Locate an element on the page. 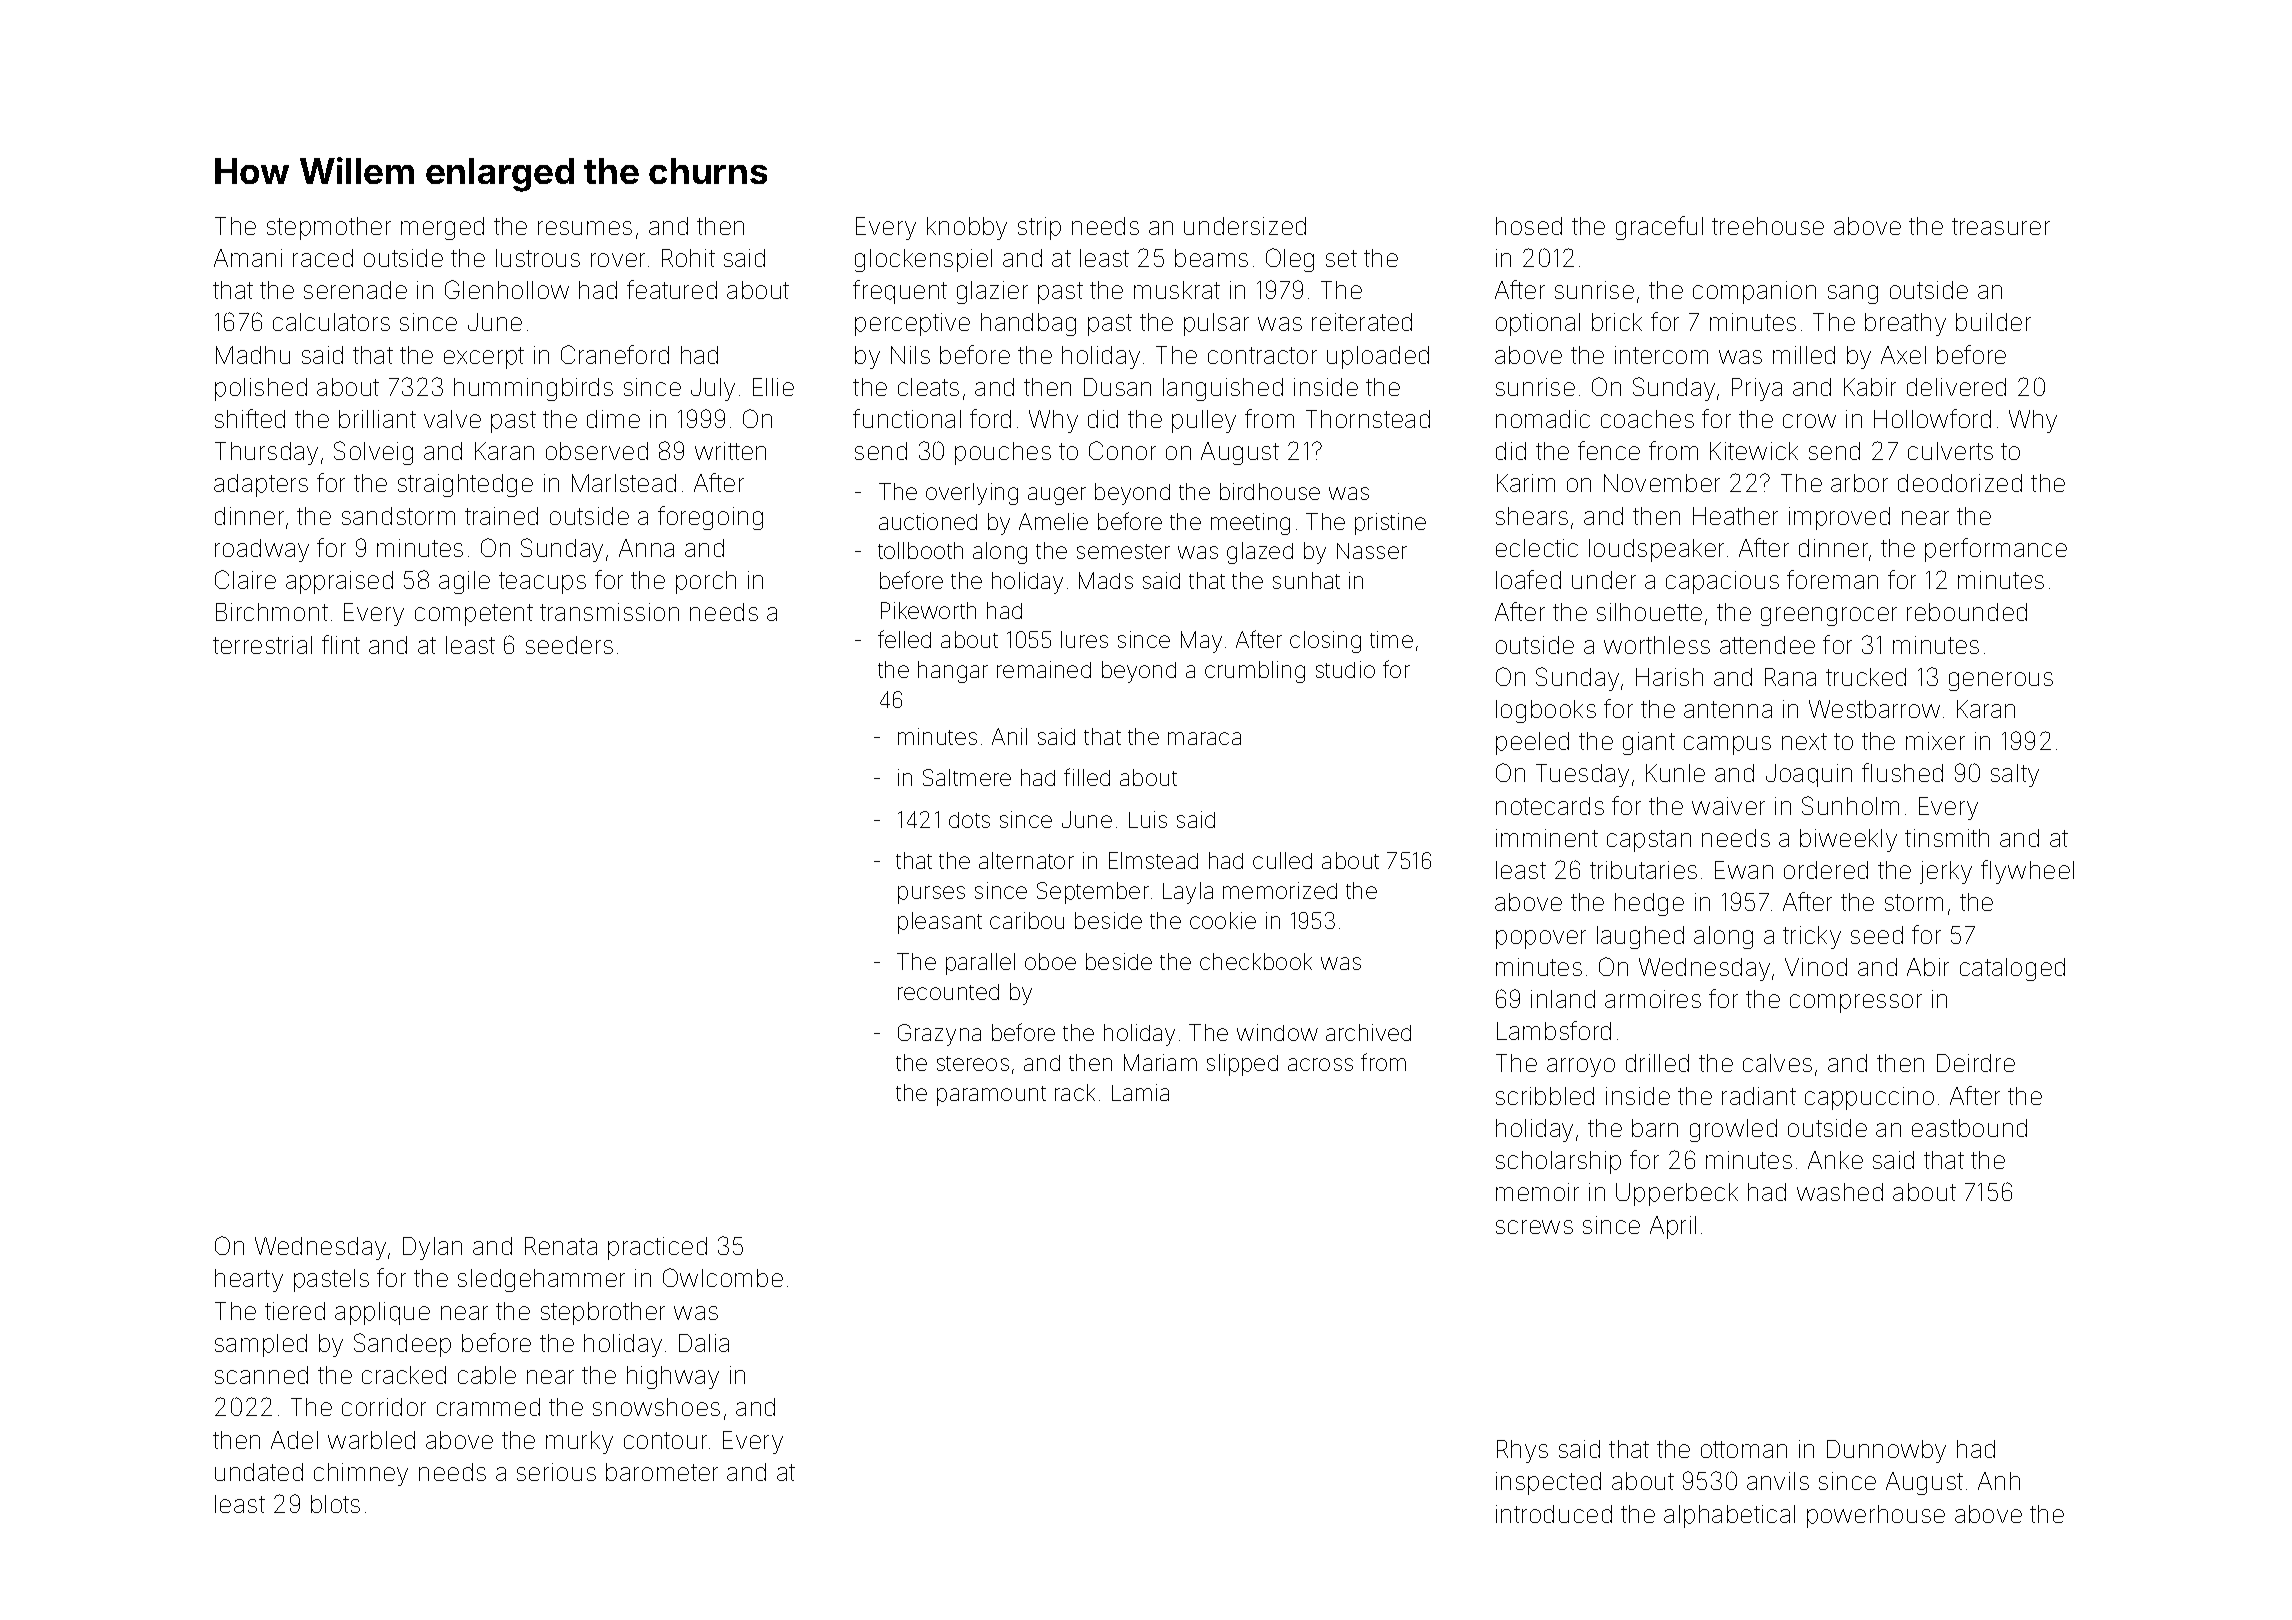  remained is located at coordinates (1044, 669).
